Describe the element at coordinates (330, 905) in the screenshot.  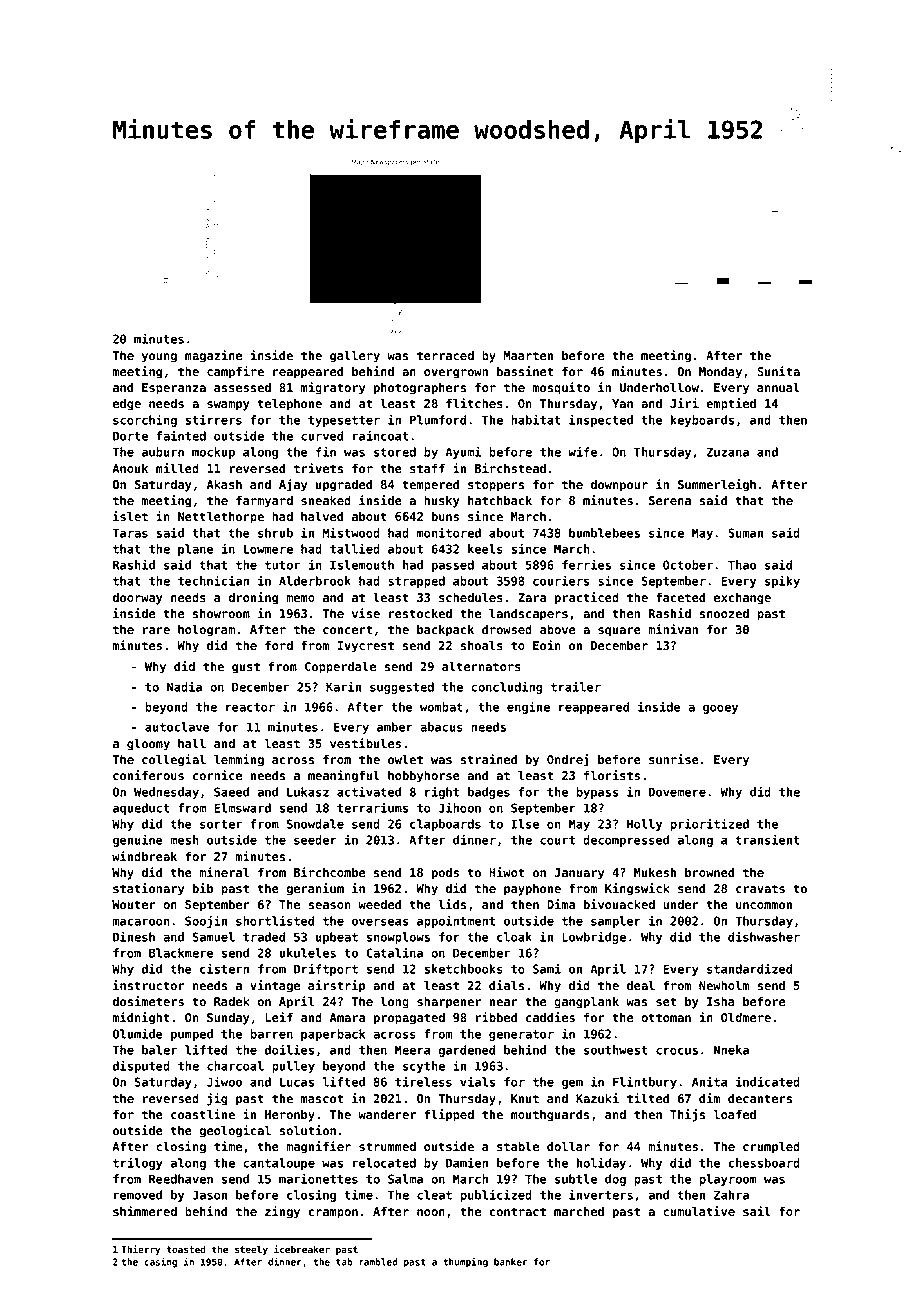
I see `season` at that location.
